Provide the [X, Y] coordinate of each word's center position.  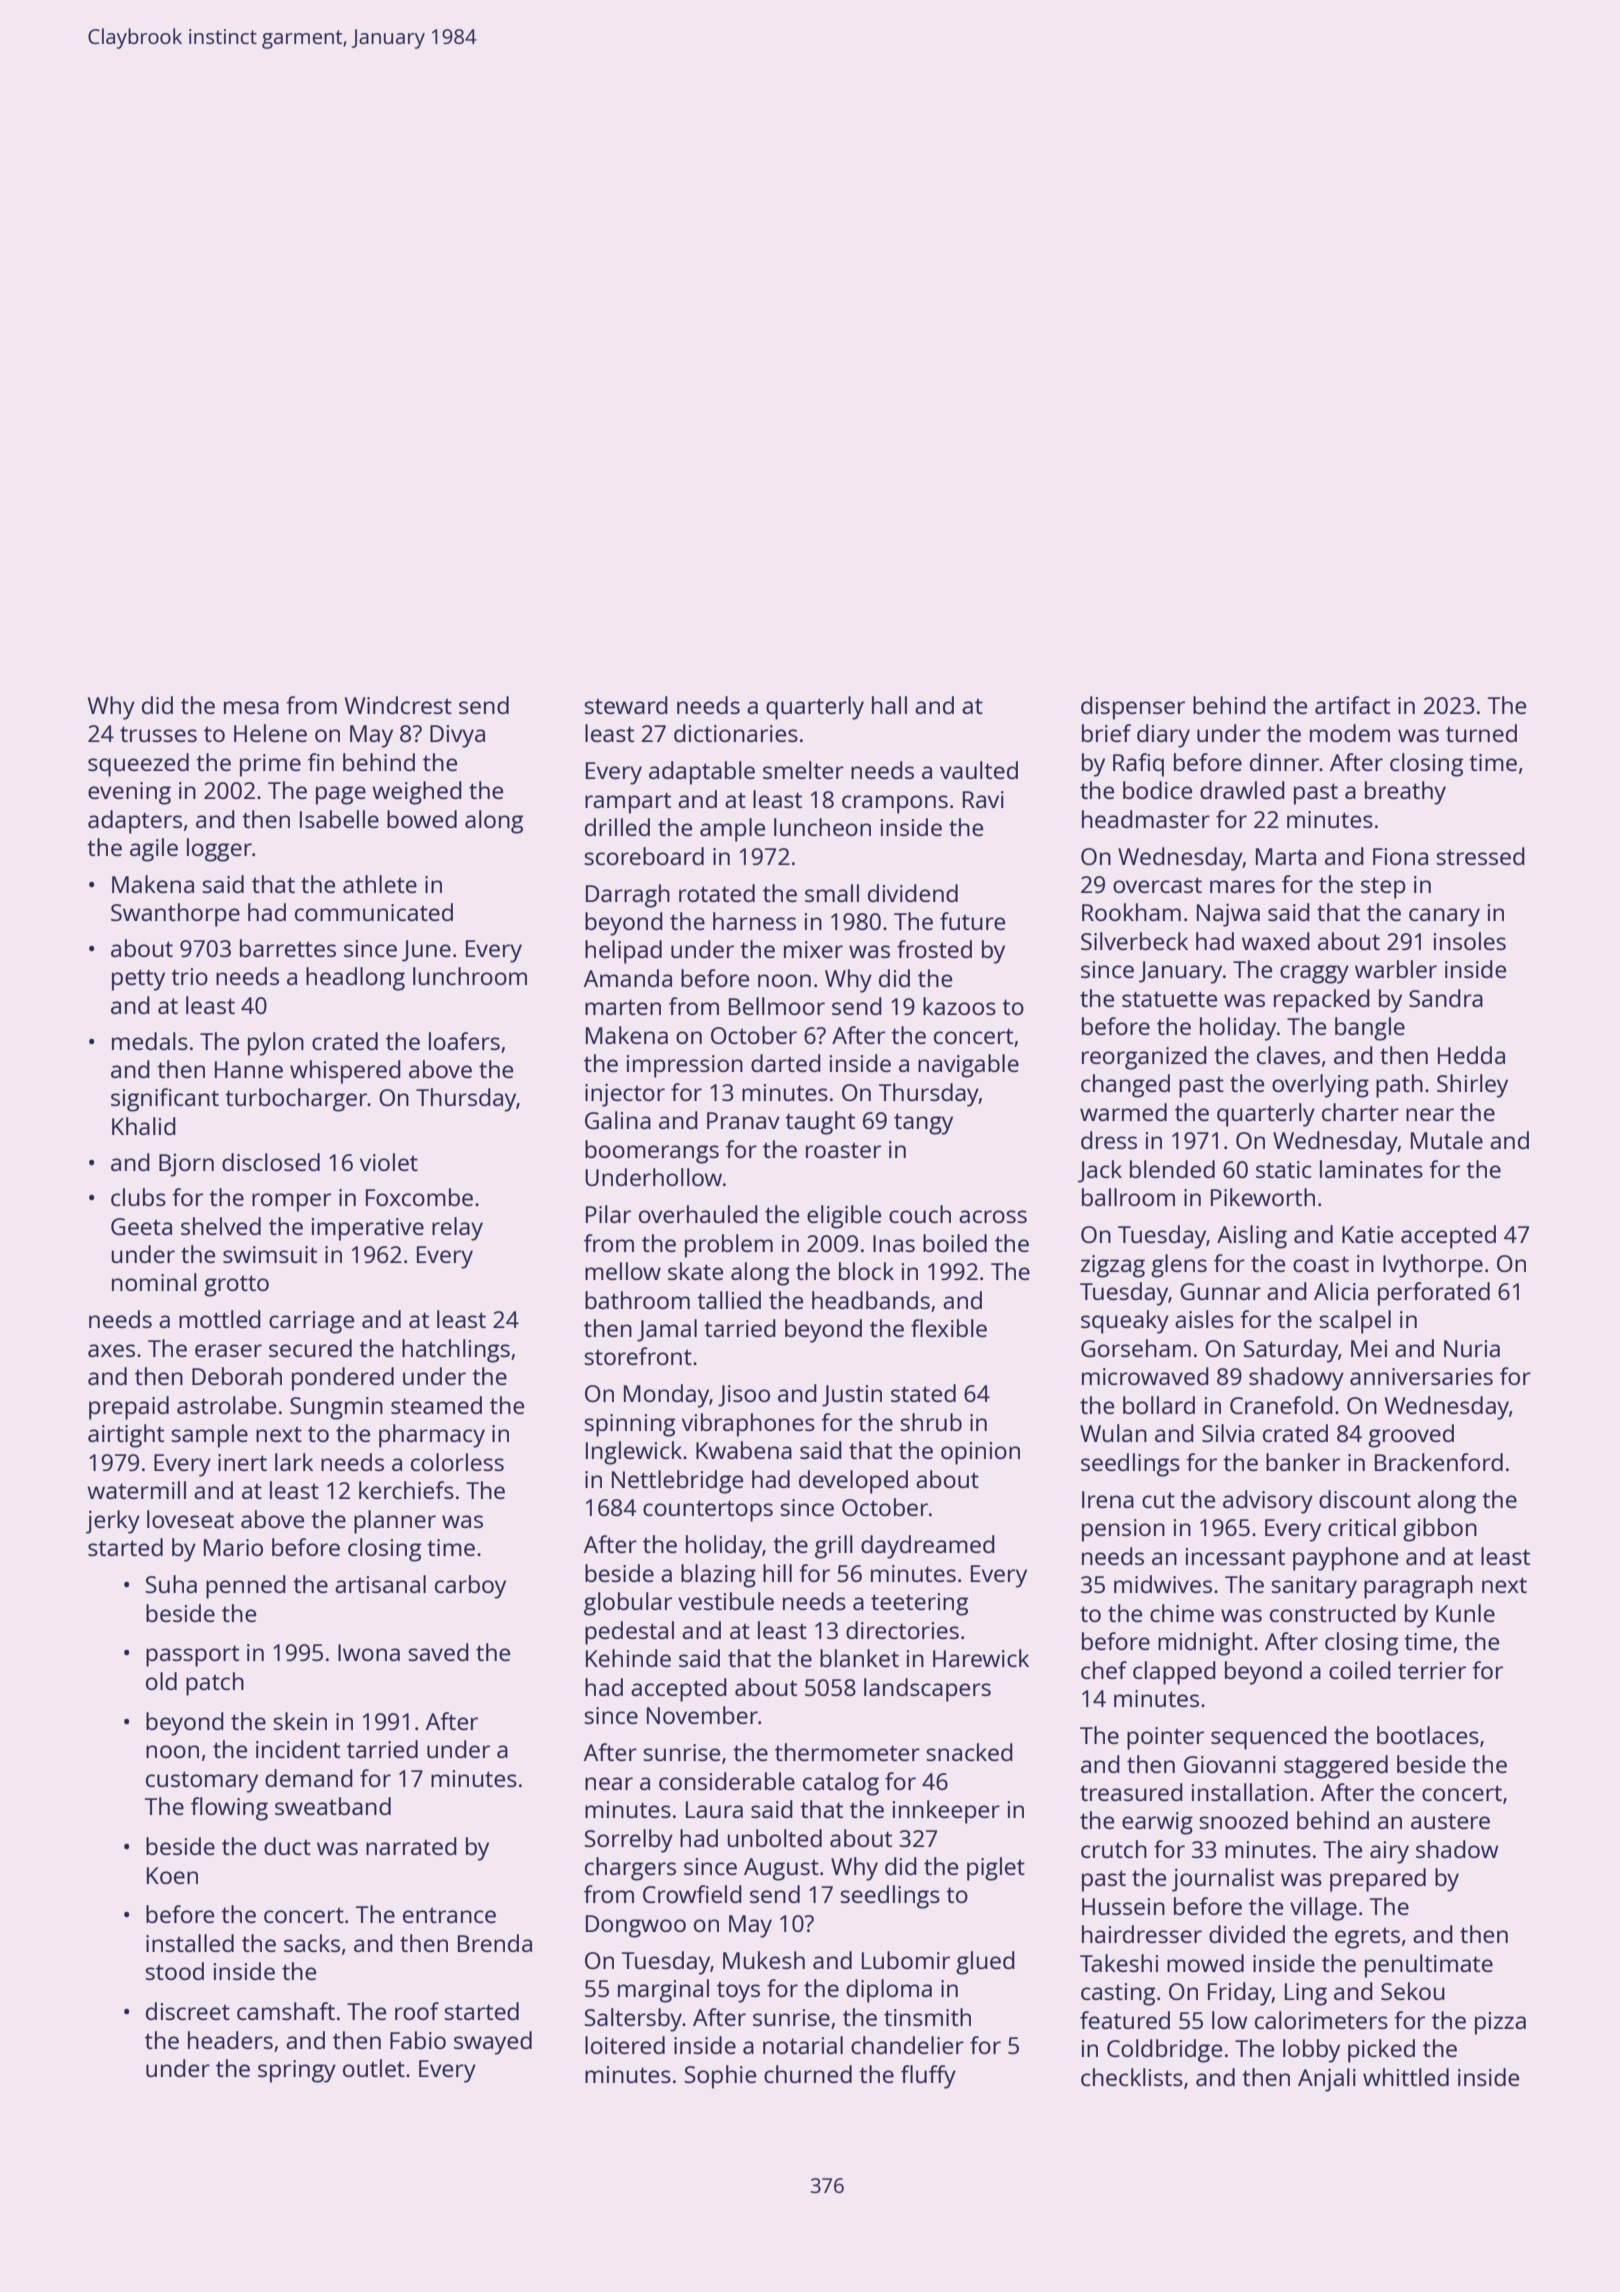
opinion [980, 1453]
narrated [411, 1846]
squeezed [138, 765]
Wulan [1113, 1433]
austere [1450, 1821]
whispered [345, 1072]
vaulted [979, 770]
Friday [1240, 1994]
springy [297, 2071]
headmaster [1146, 819]
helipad [623, 952]
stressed [1480, 856]
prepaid [129, 1408]
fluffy [928, 2077]
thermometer [847, 1752]
